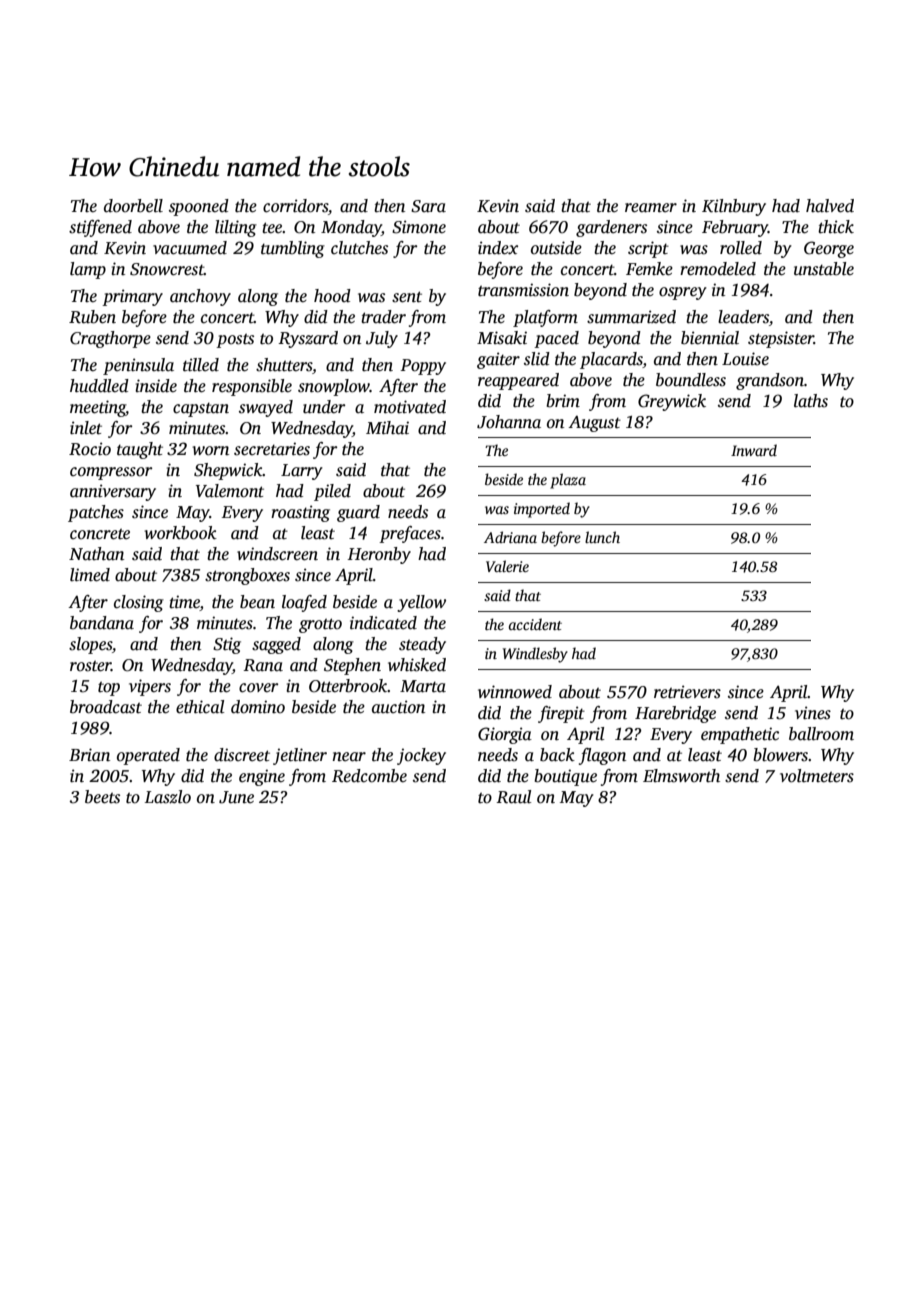 The image size is (924, 1311). What do you see at coordinates (811, 401) in the screenshot?
I see `laths` at bounding box center [811, 401].
